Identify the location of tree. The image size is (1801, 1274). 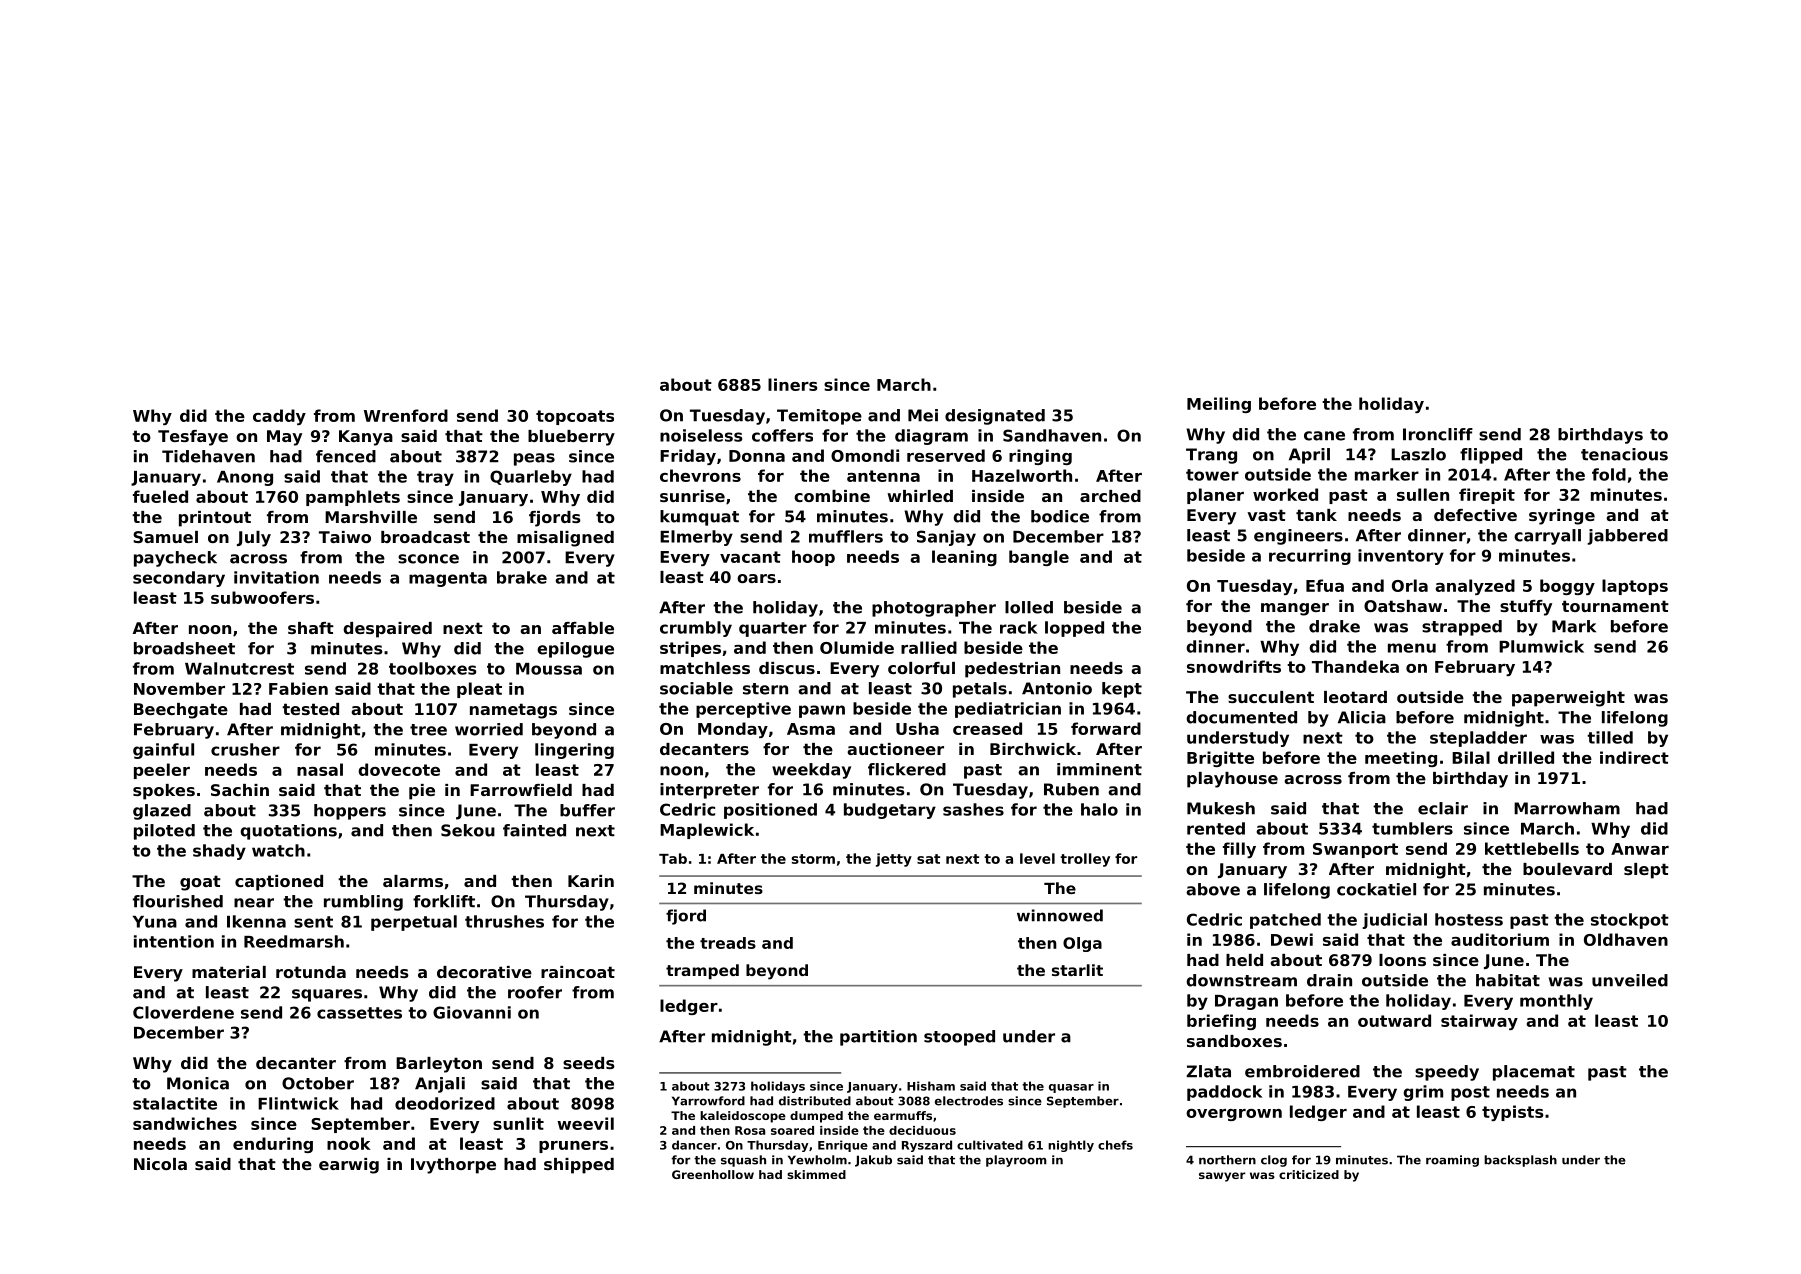
(428, 730).
